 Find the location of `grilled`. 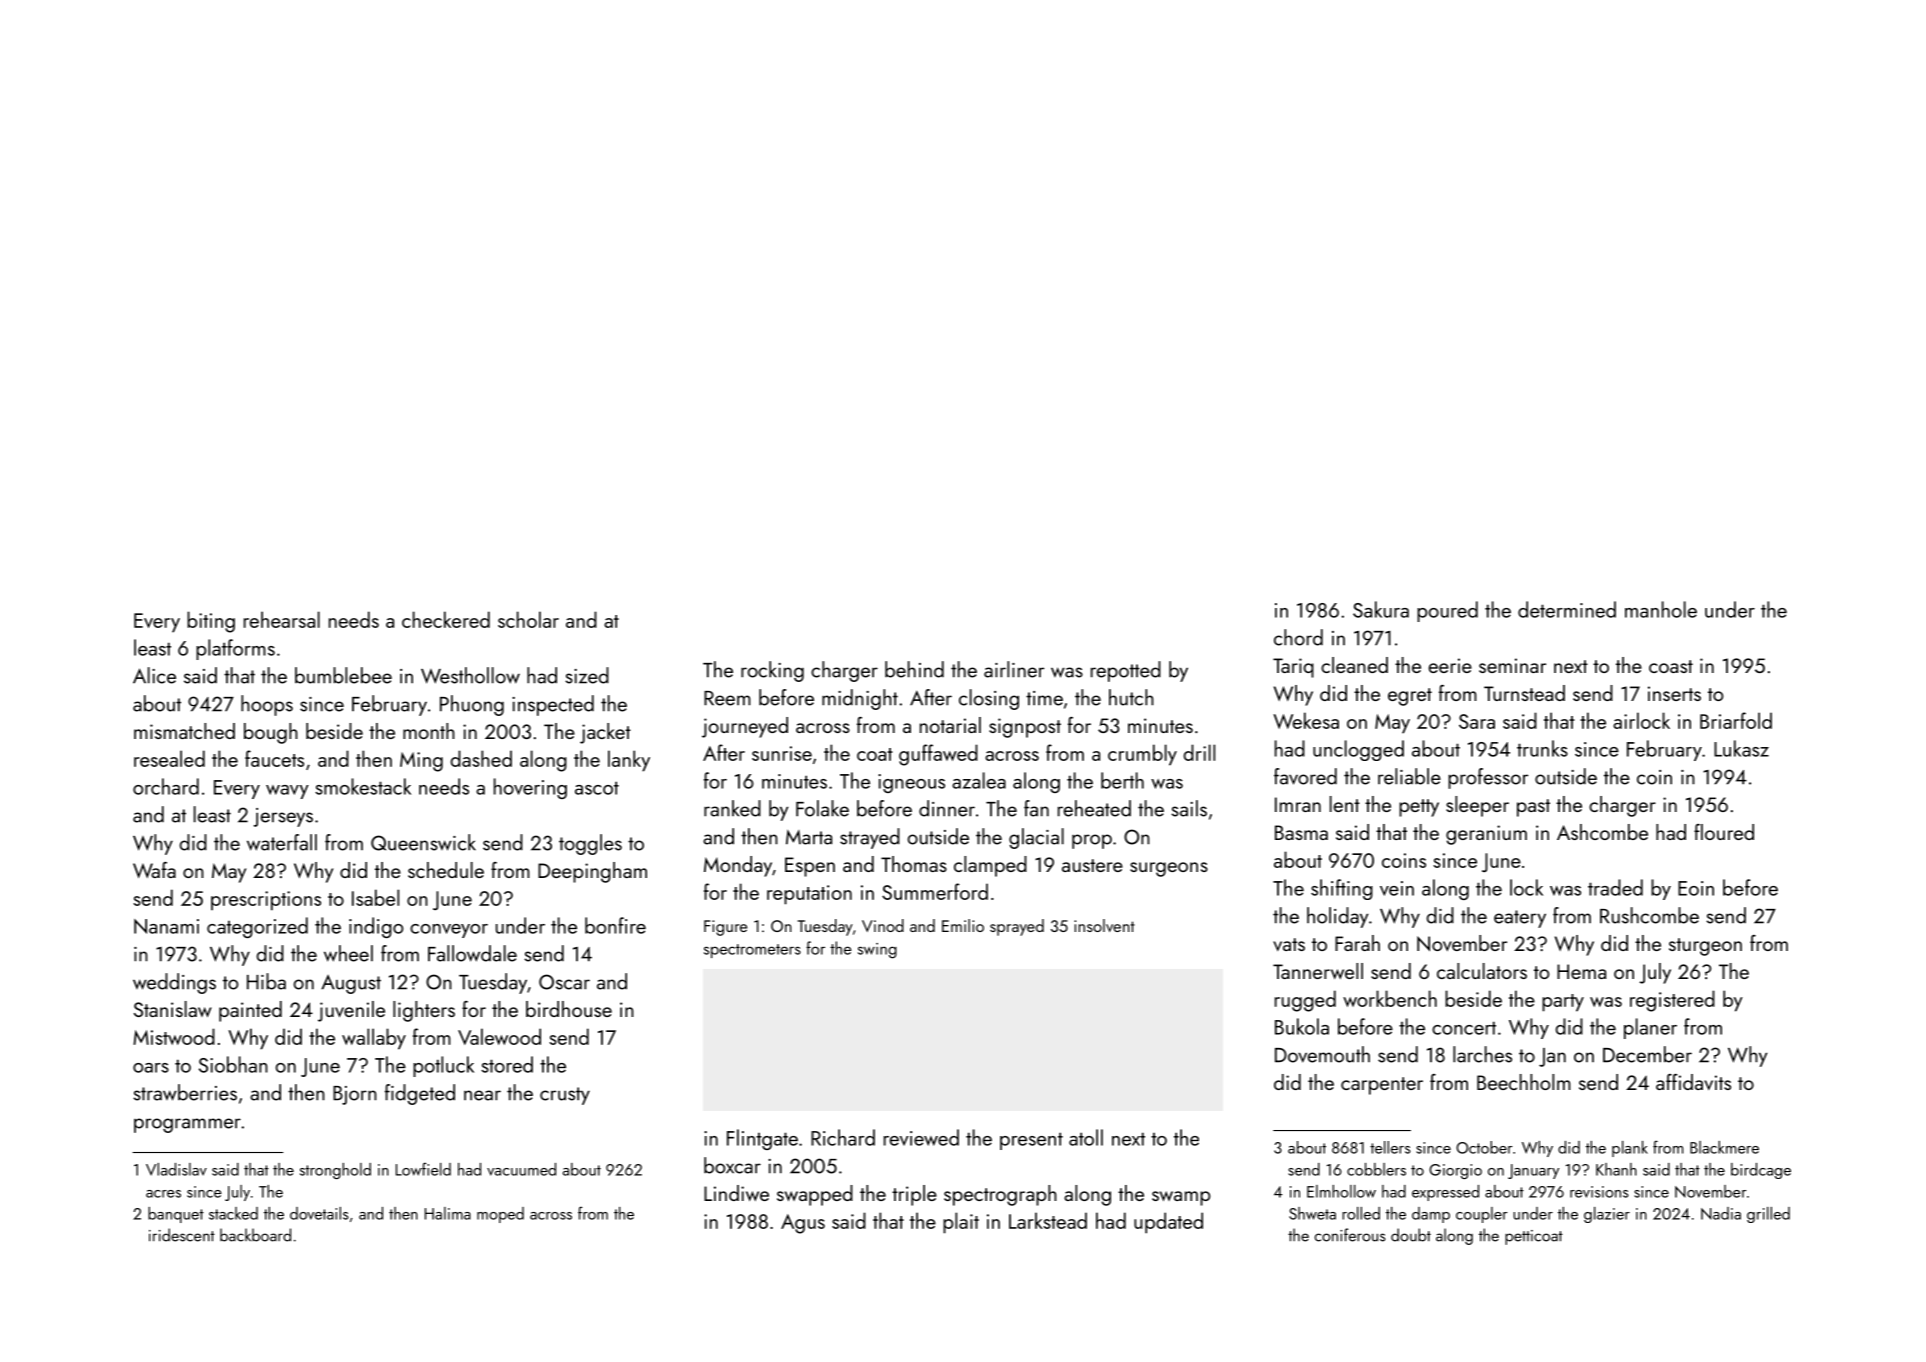

grilled is located at coordinates (1768, 1215).
